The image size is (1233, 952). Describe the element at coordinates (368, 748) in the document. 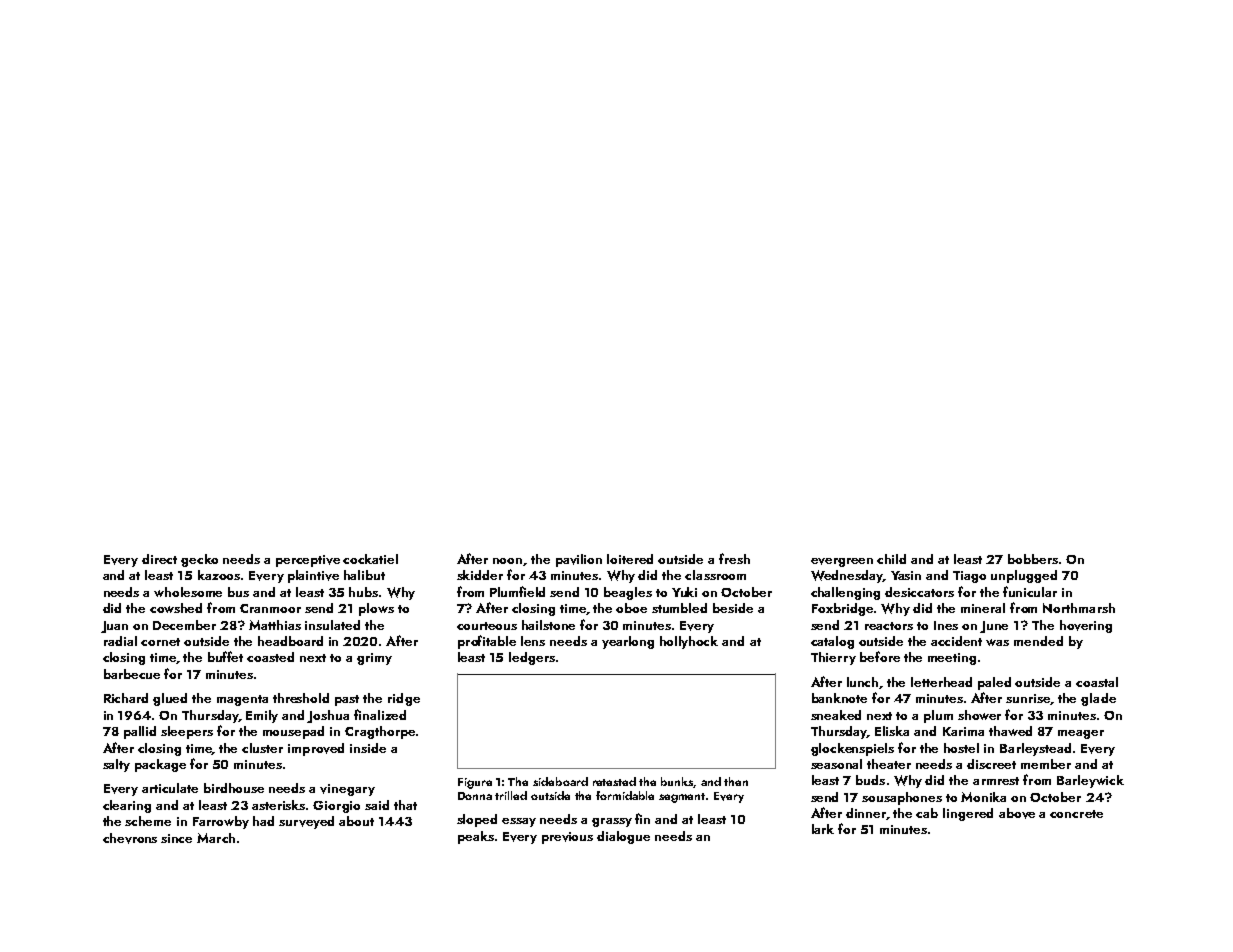

I see `inside` at that location.
